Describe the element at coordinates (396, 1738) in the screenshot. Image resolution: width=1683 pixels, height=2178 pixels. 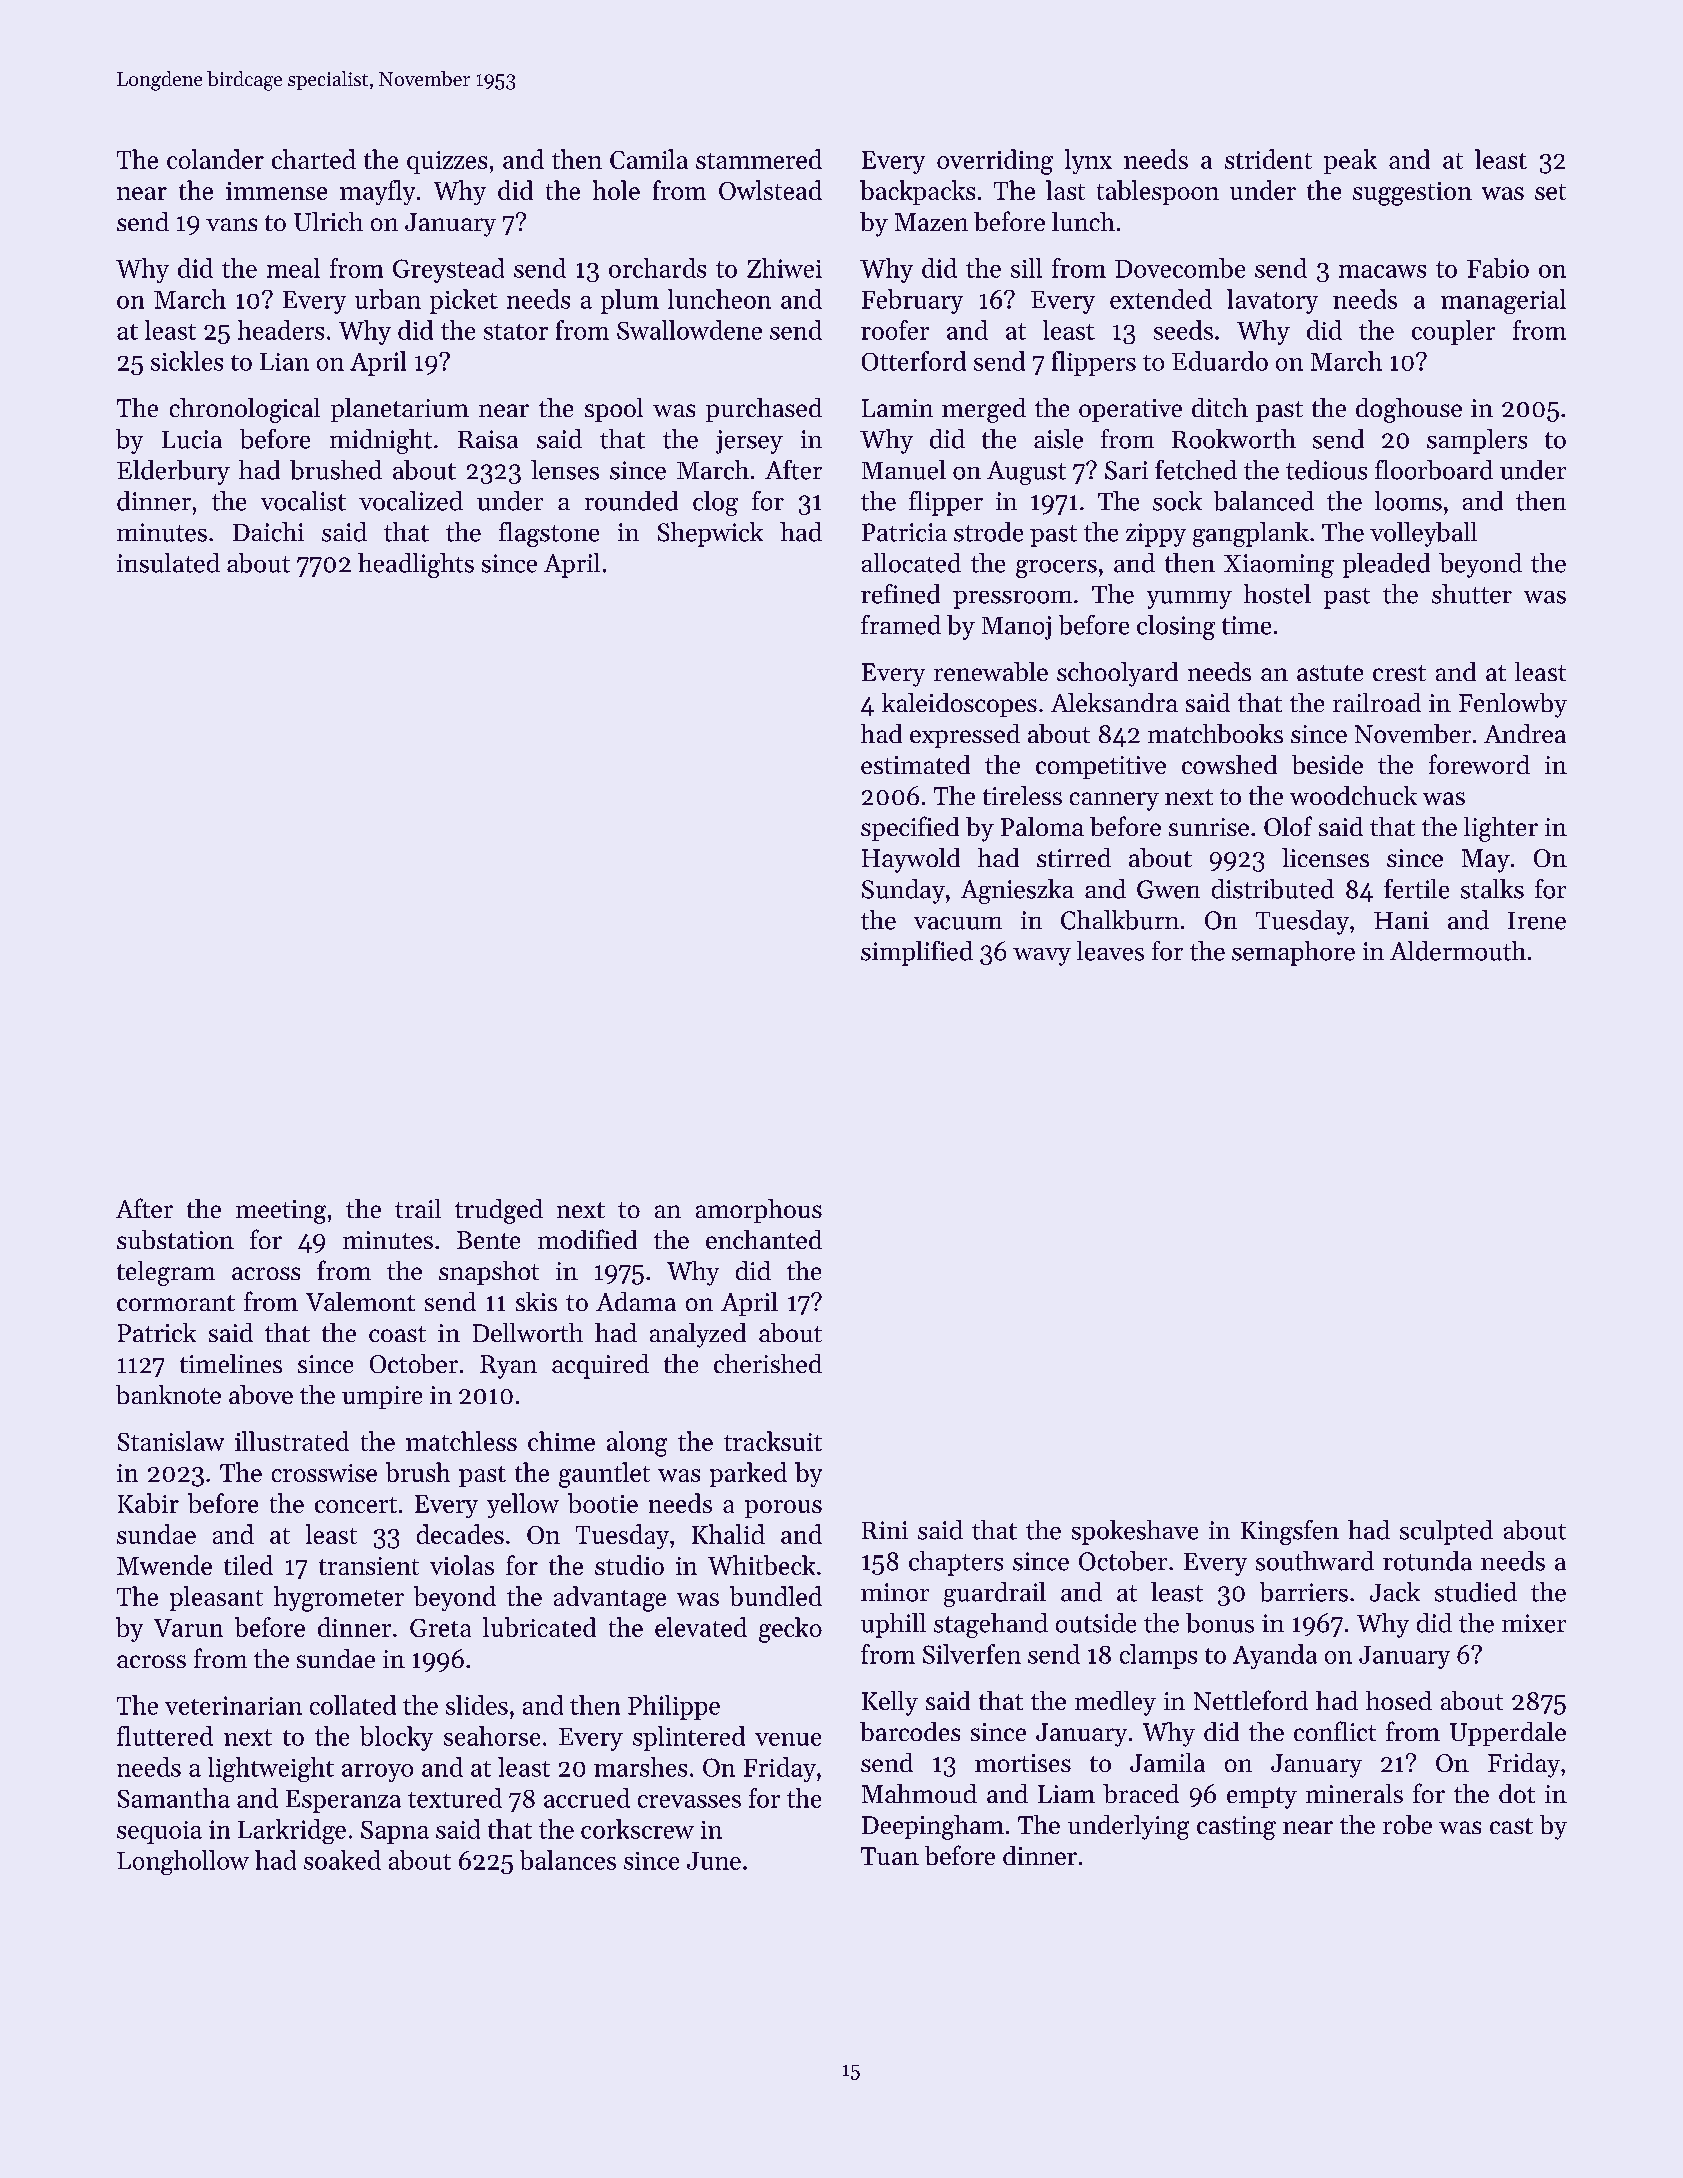
I see `blocky` at that location.
